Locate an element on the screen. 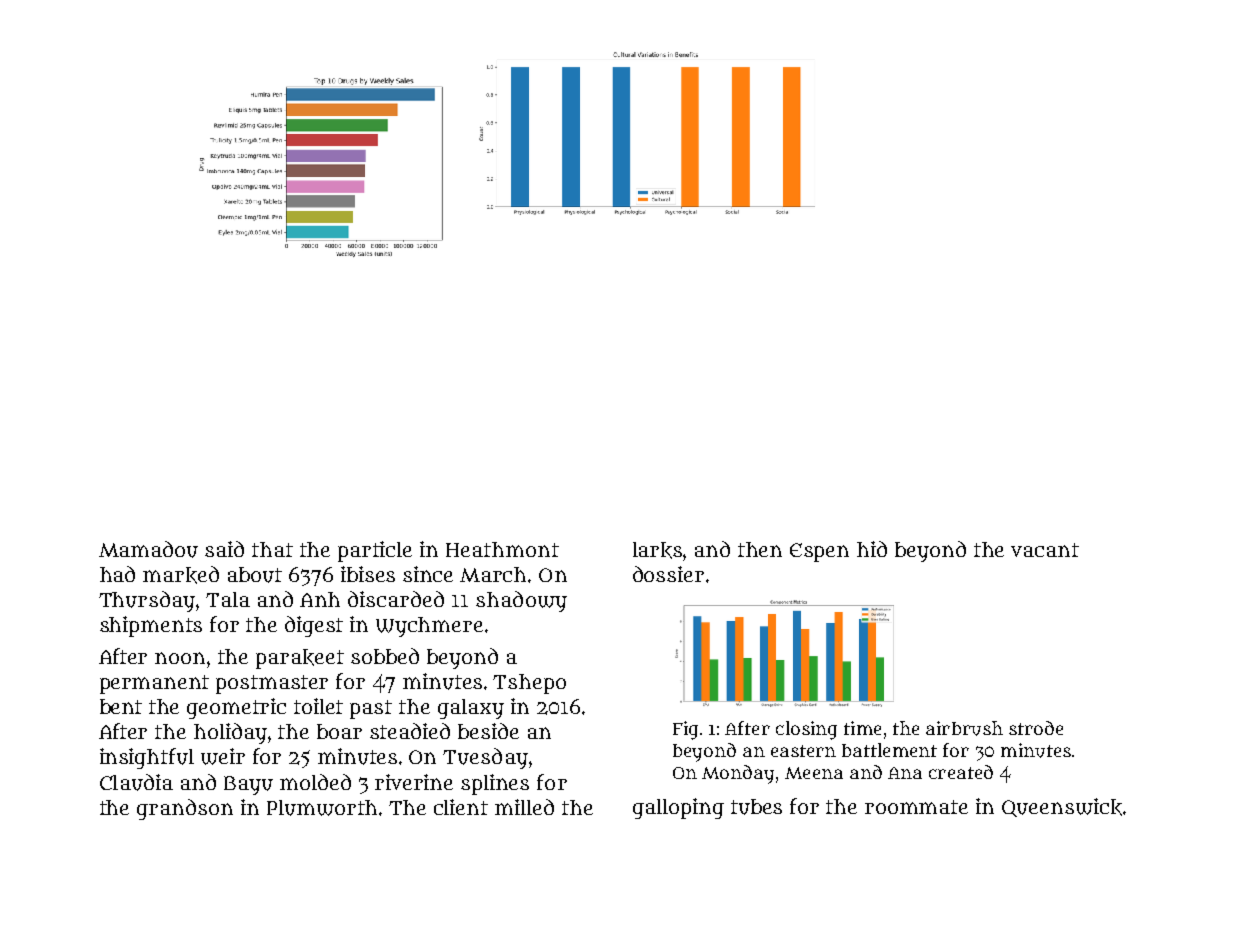 This screenshot has height=952, width=1233. shadowy is located at coordinates (521, 601).
